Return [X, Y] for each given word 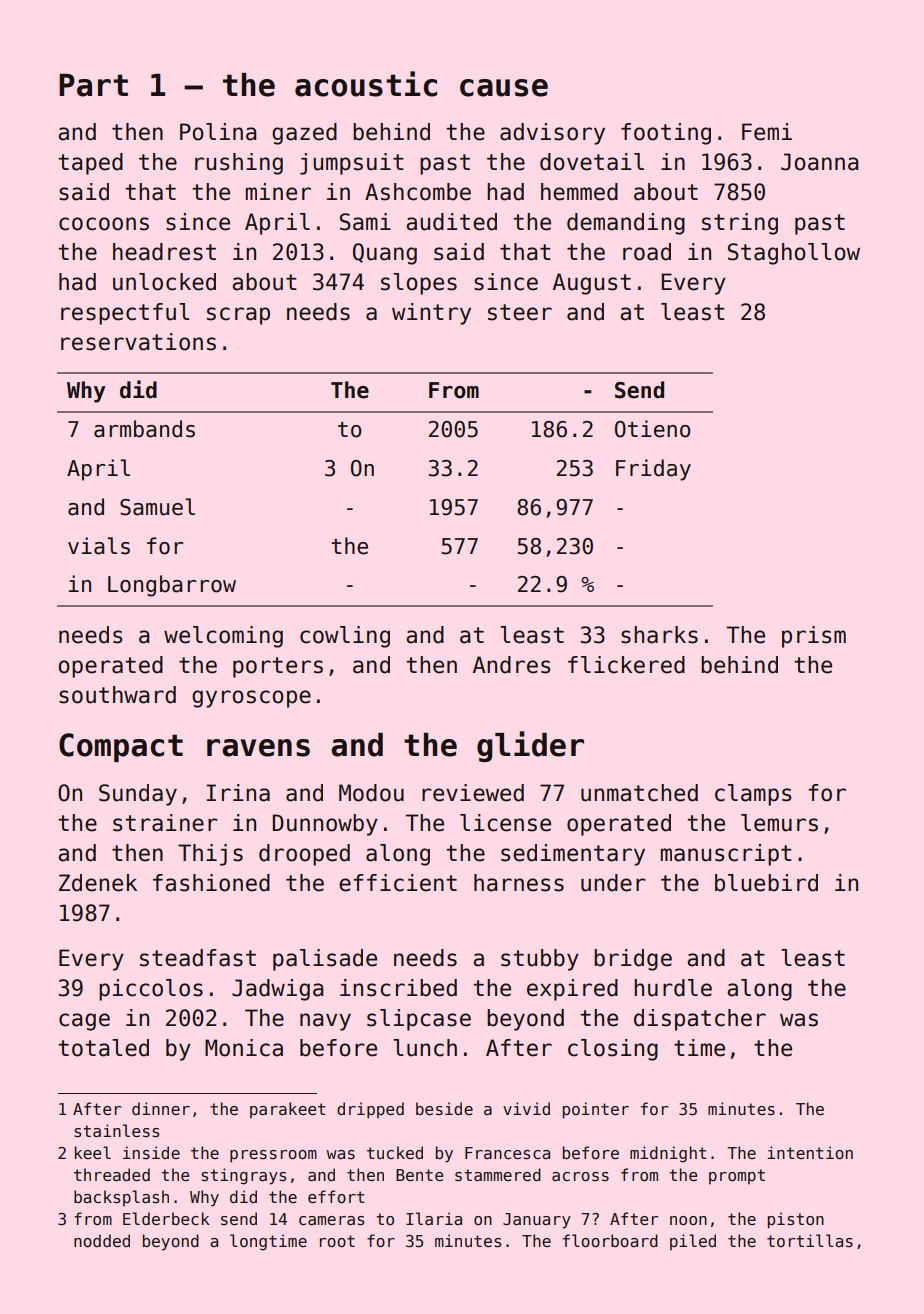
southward [117, 695]
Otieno [653, 429]
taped [90, 164]
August [592, 284]
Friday [653, 470]
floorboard [610, 1241]
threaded [112, 1174]
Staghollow [794, 254]
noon [688, 1220]
